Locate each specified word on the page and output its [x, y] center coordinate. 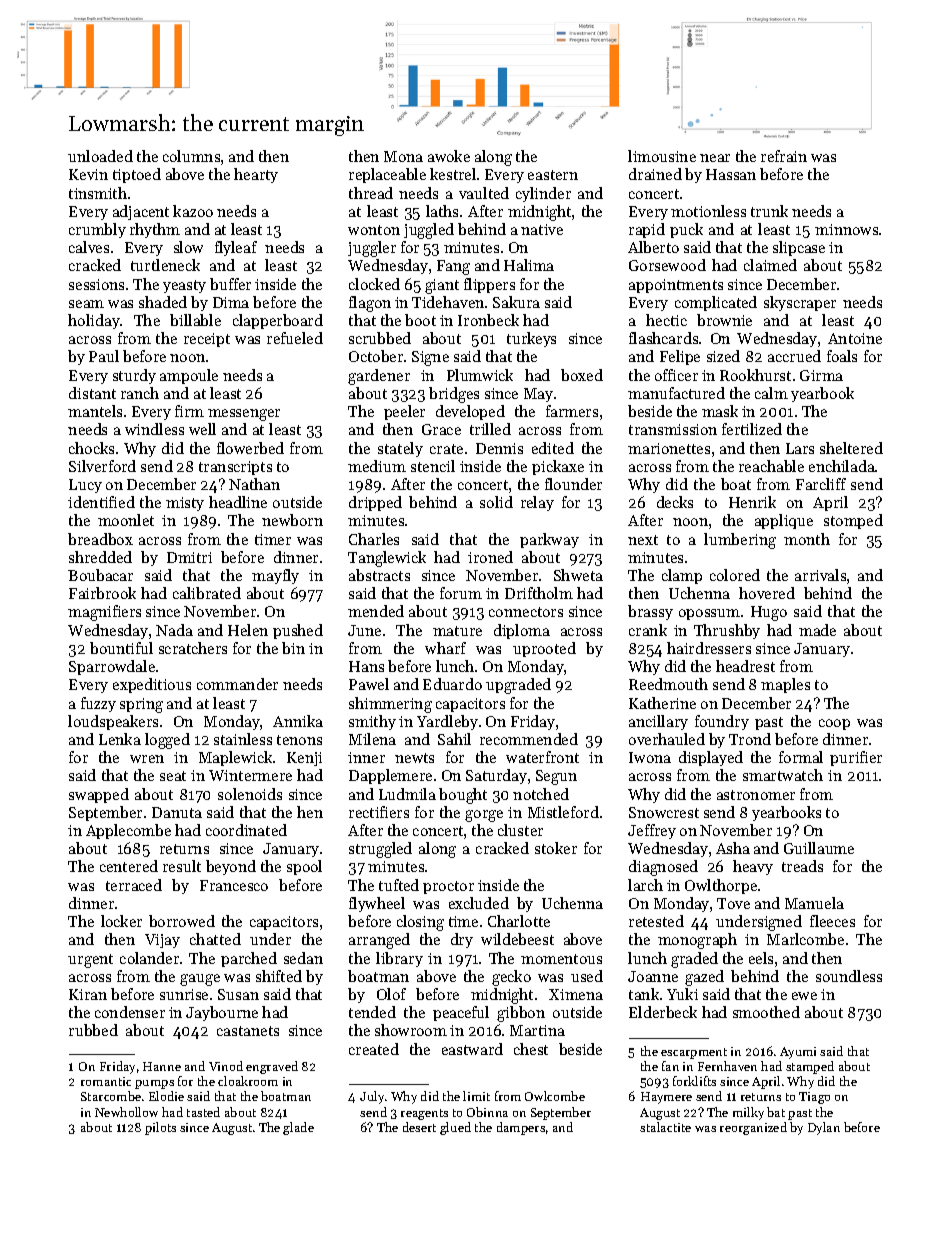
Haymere [666, 1098]
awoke [449, 156]
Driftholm [539, 593]
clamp [682, 576]
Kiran [88, 994]
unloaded [100, 156]
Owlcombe [555, 1096]
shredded [100, 557]
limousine [662, 156]
